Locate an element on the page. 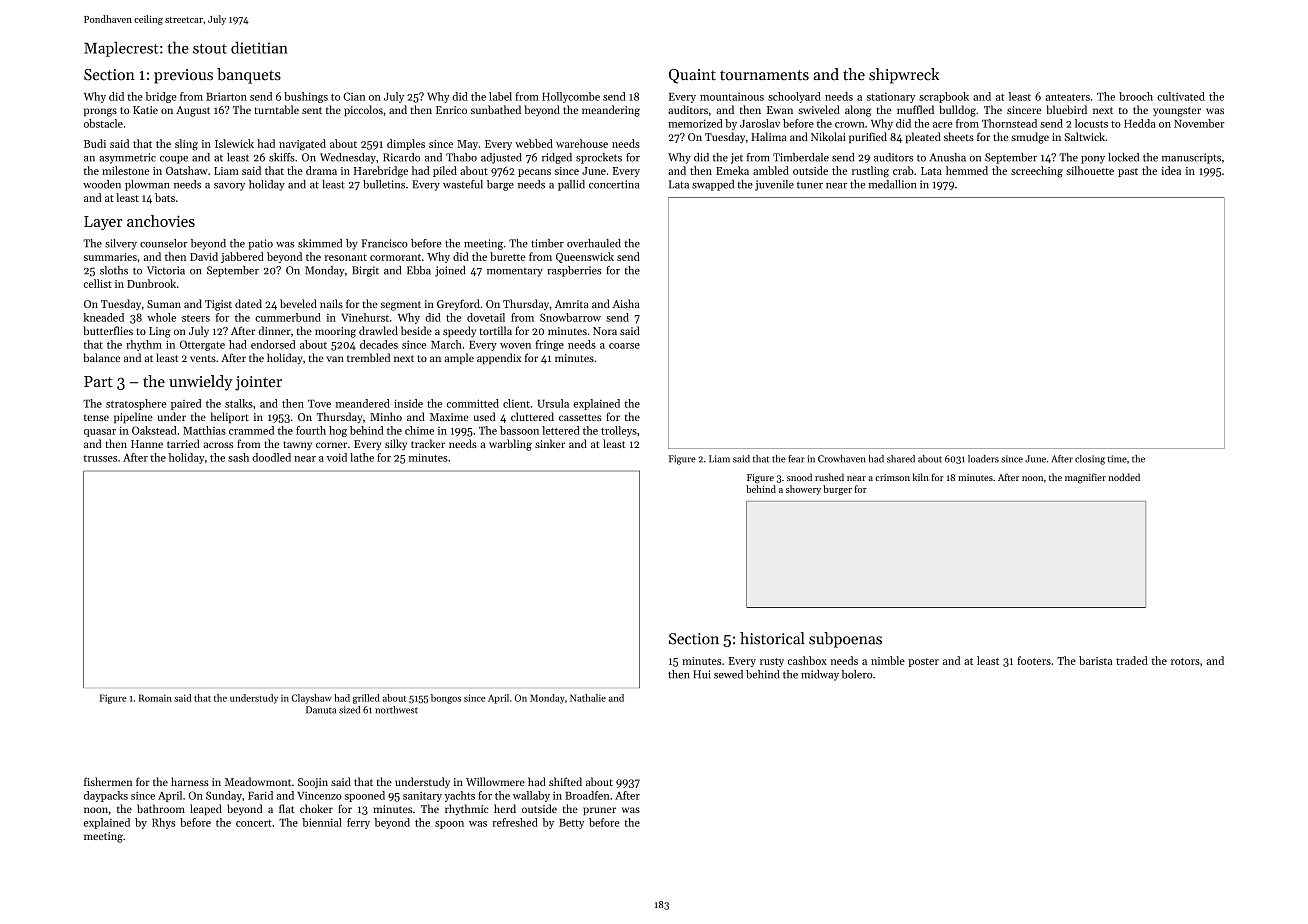 Image resolution: width=1308 pixels, height=924 pixels. meandered is located at coordinates (363, 403).
